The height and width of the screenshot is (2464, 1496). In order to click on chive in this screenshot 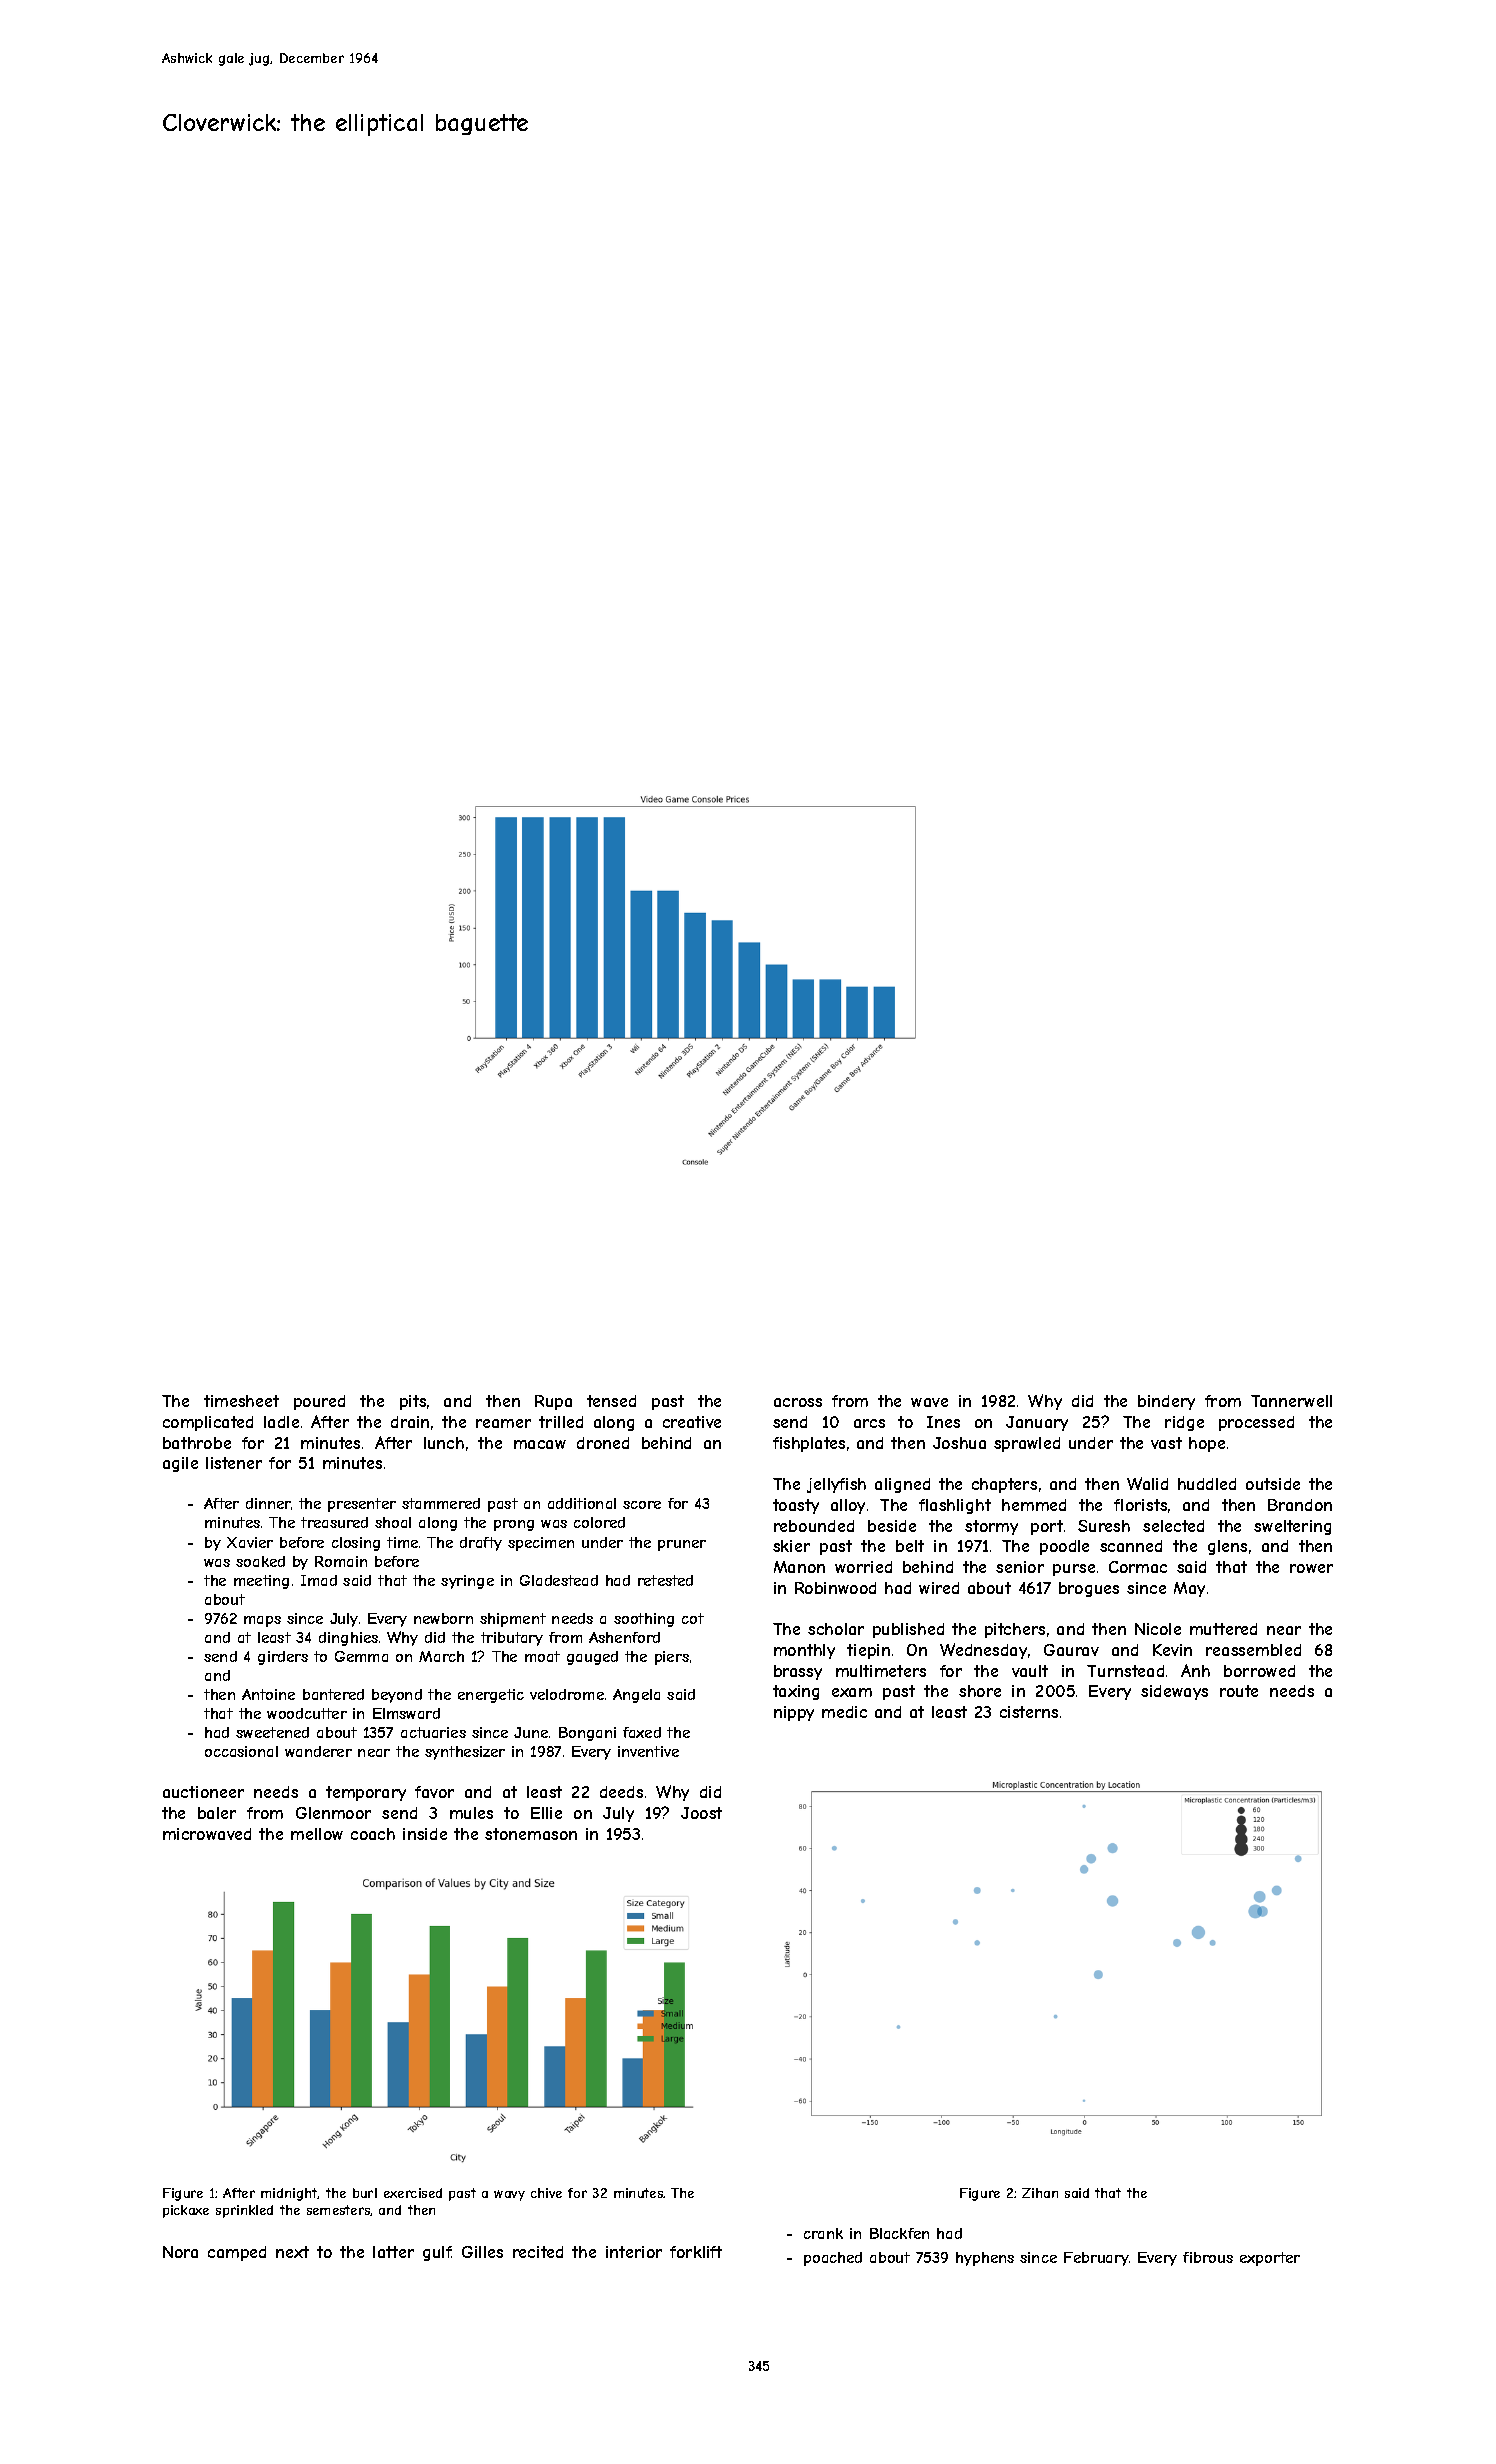, I will do `click(546, 2193)`.
